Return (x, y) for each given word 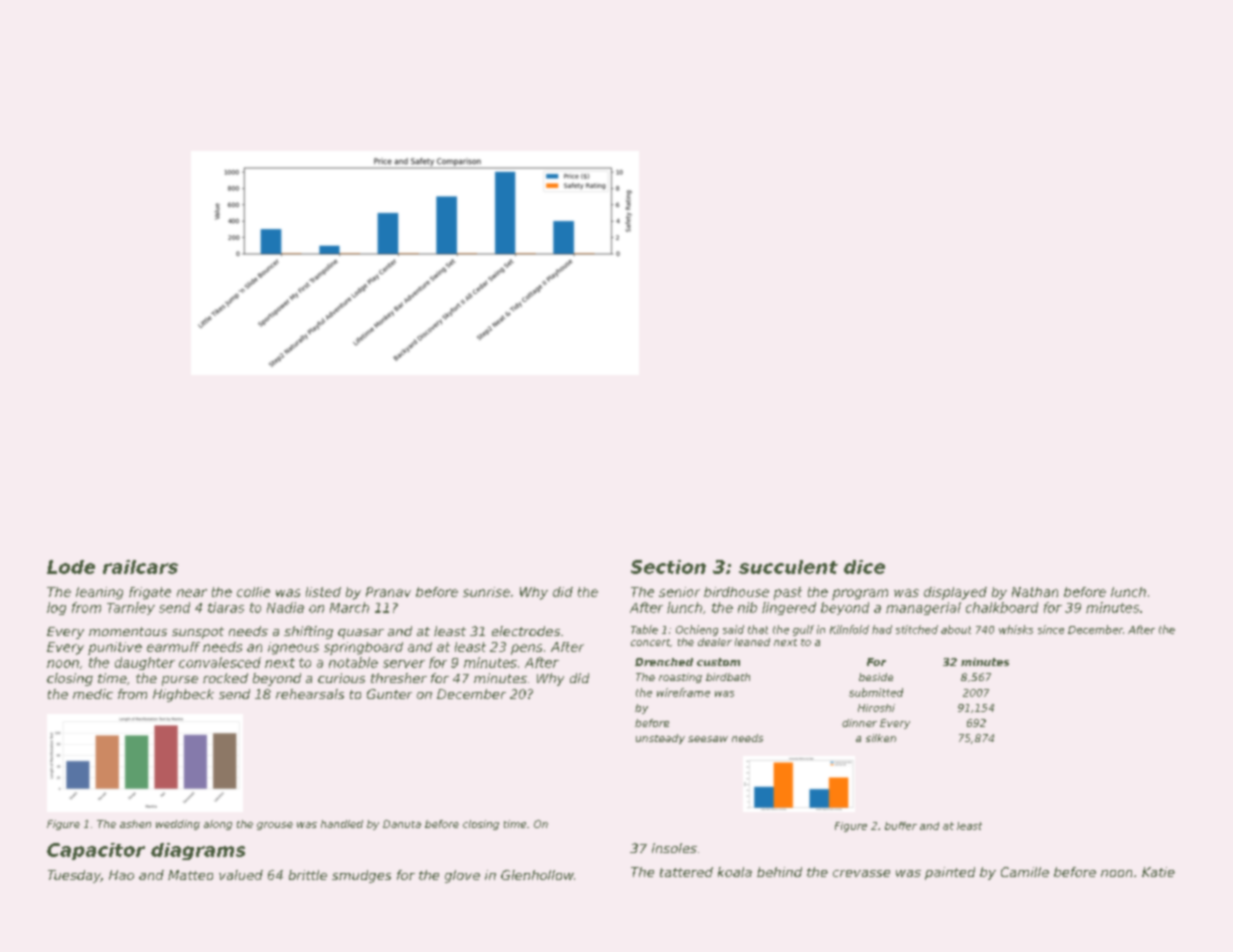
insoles (674, 848)
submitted (876, 692)
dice (864, 567)
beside (876, 677)
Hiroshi (876, 708)
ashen (135, 824)
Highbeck (183, 695)
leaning (99, 593)
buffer (901, 826)
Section (668, 567)
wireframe (683, 692)
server (404, 664)
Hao (121, 875)
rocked (225, 678)
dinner (859, 723)
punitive (115, 648)
